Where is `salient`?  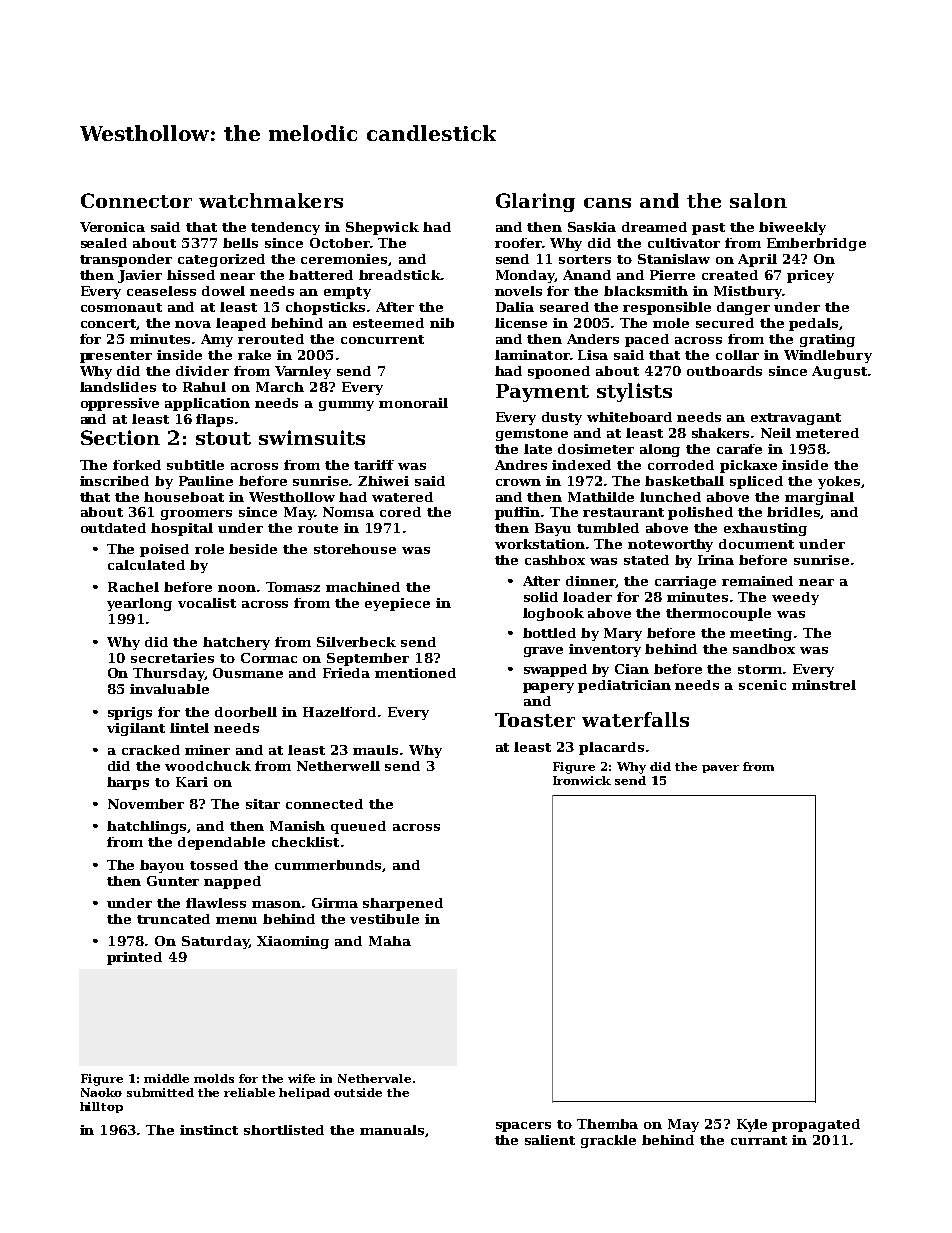
salient is located at coordinates (550, 1140).
